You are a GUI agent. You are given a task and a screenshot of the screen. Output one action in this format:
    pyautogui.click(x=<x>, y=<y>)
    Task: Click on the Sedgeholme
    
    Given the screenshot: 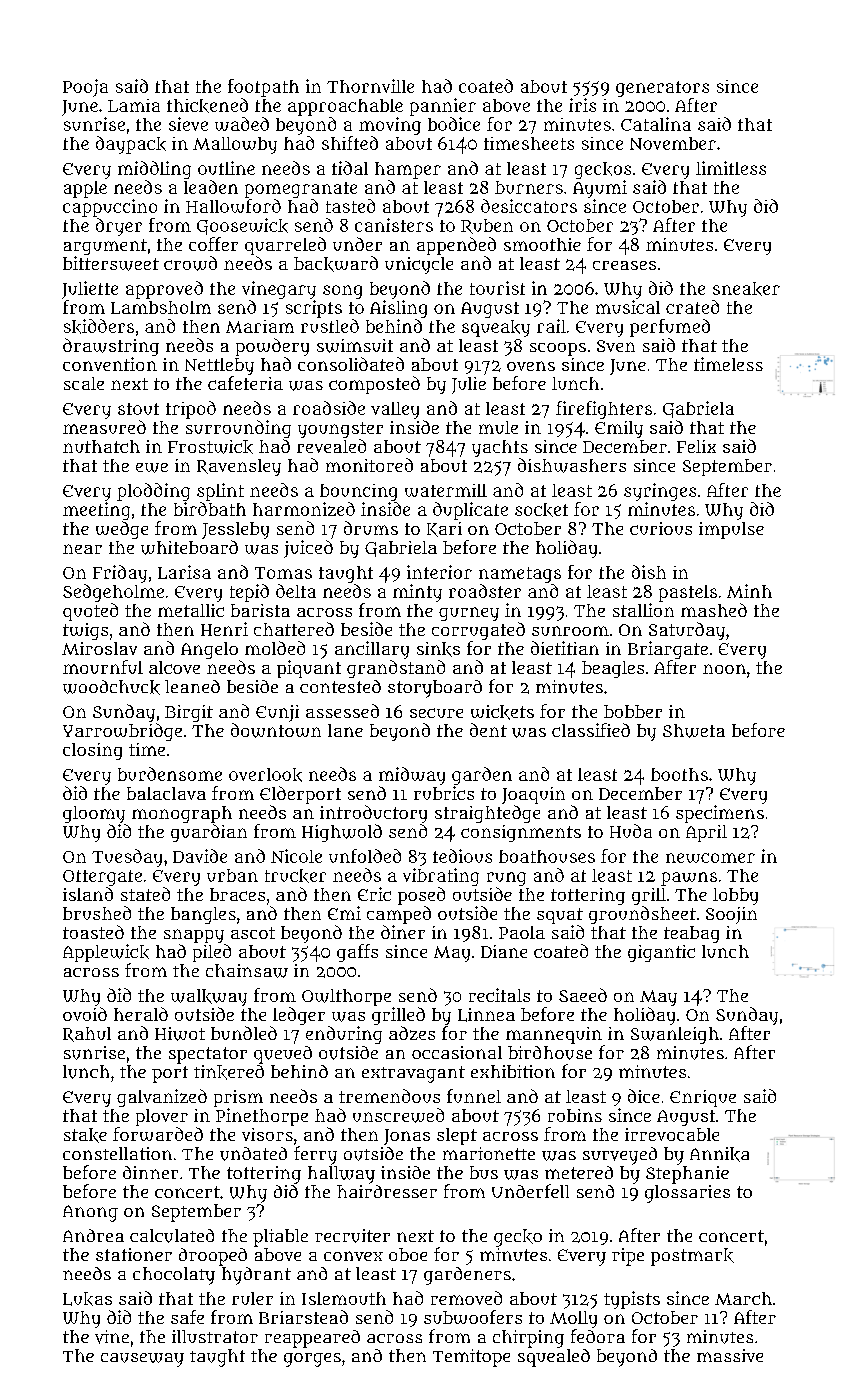 What is the action you would take?
    pyautogui.click(x=113, y=593)
